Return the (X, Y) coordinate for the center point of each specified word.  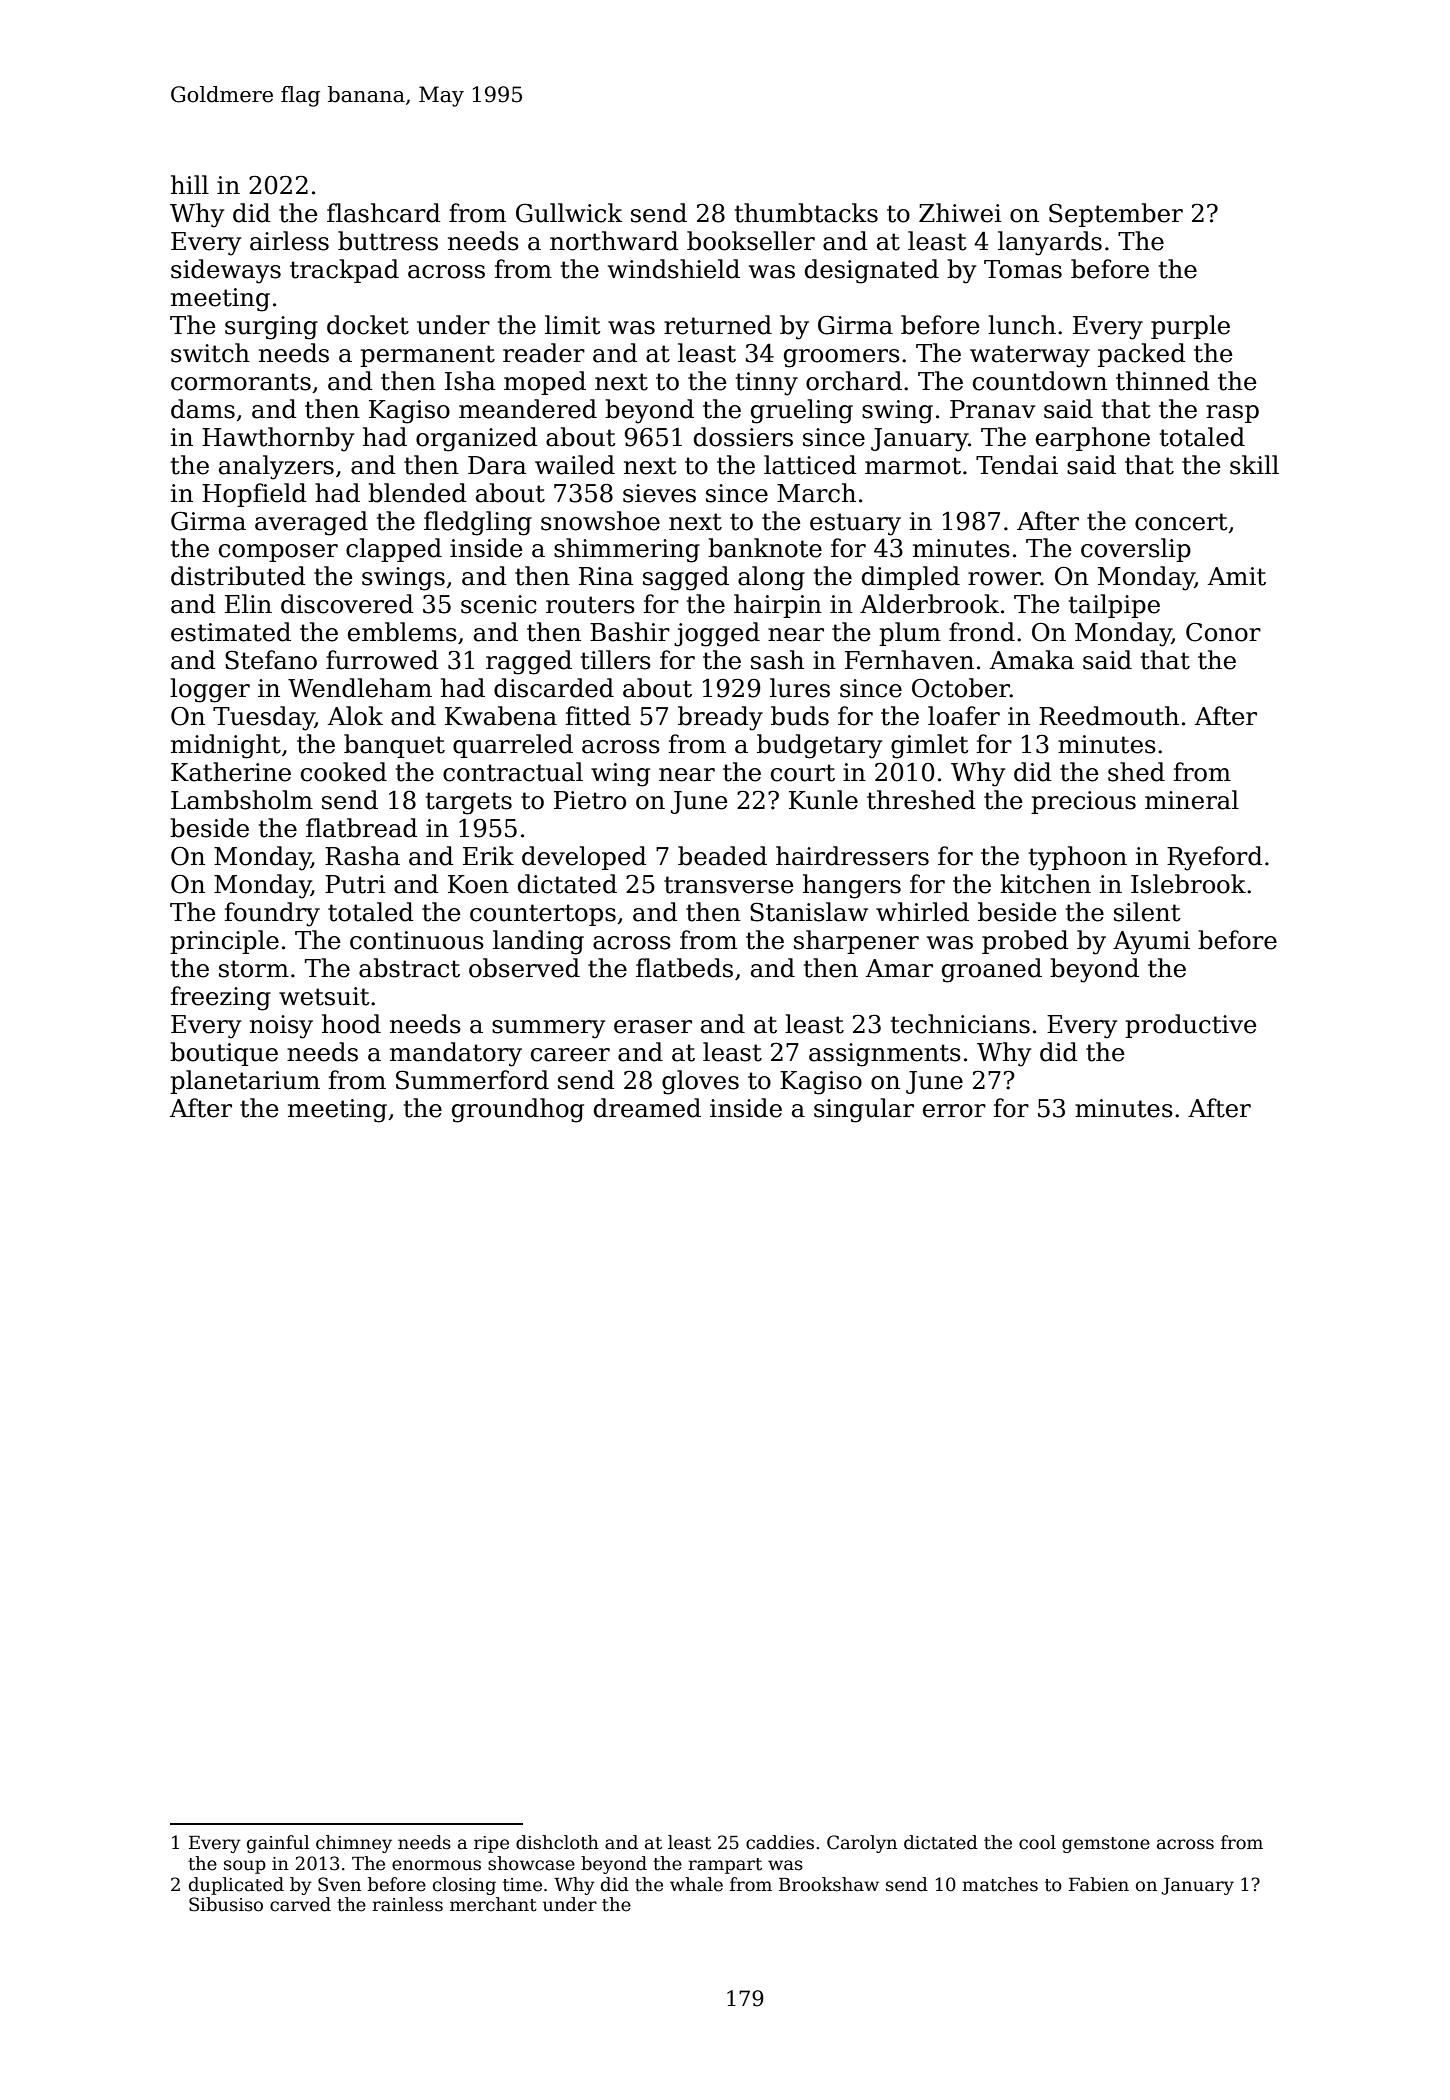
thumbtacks (806, 213)
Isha (470, 381)
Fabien (1099, 1884)
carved (300, 1904)
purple (1190, 327)
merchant (493, 1904)
